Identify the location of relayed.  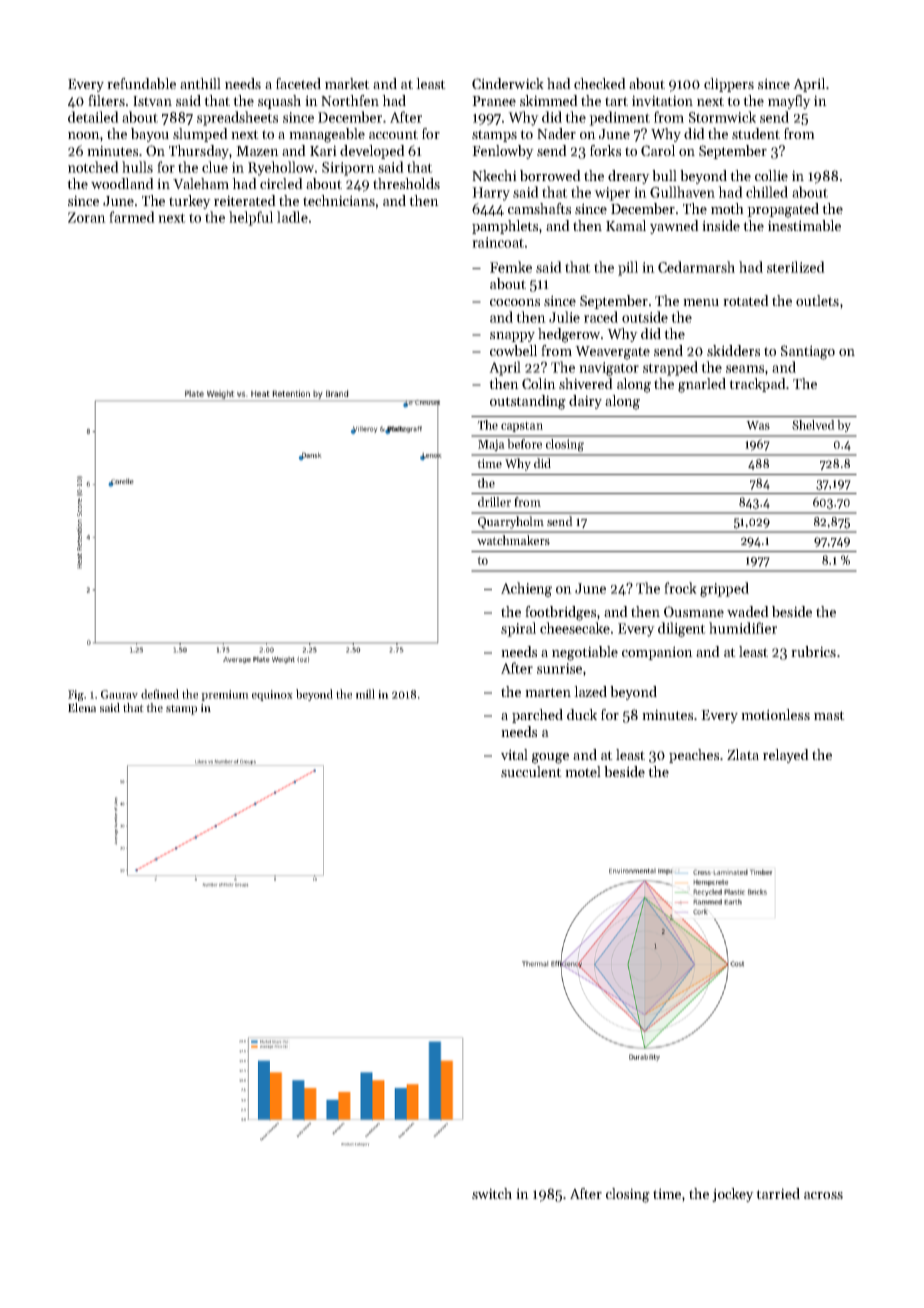
(786, 756).
